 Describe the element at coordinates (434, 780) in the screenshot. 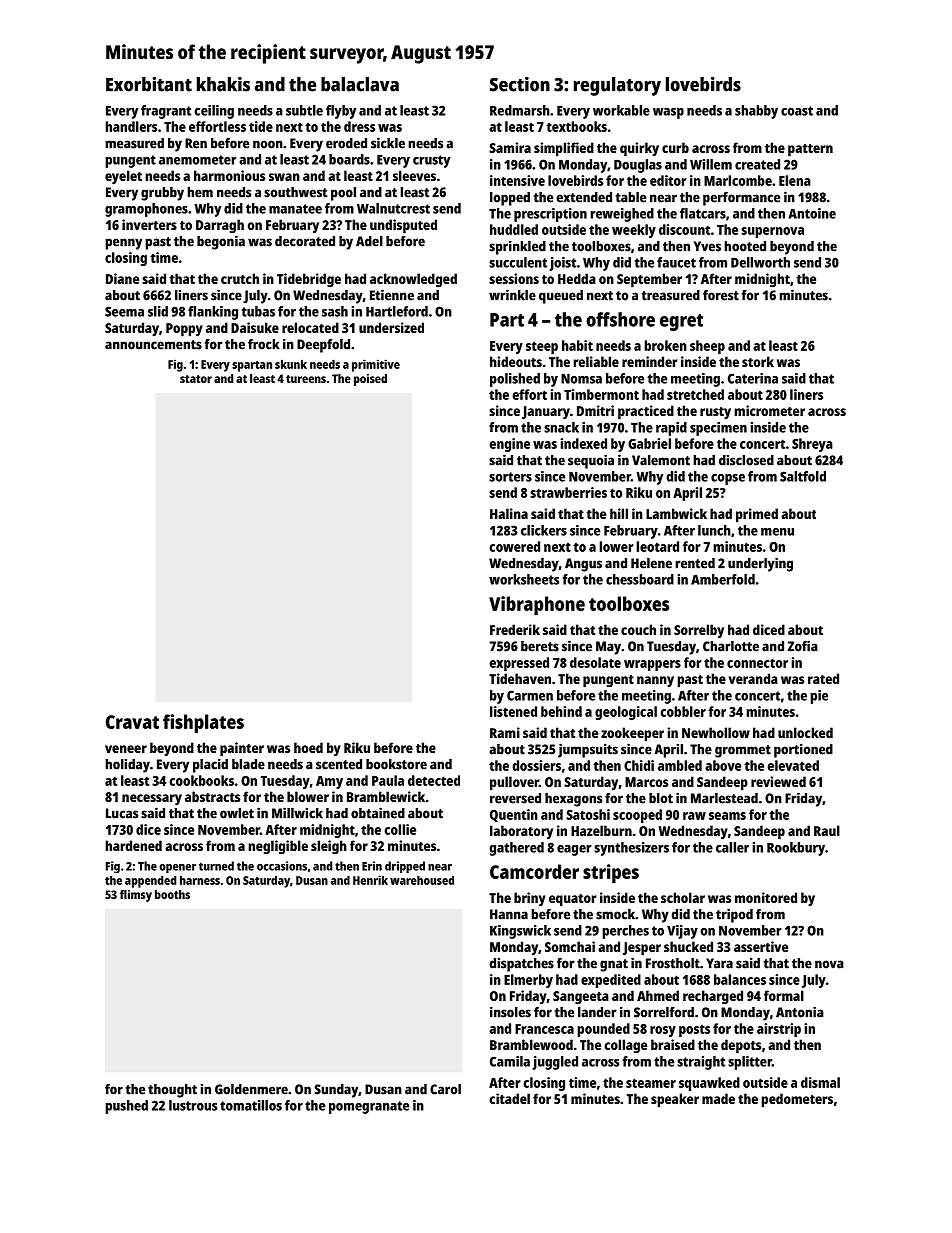

I see `detected` at that location.
